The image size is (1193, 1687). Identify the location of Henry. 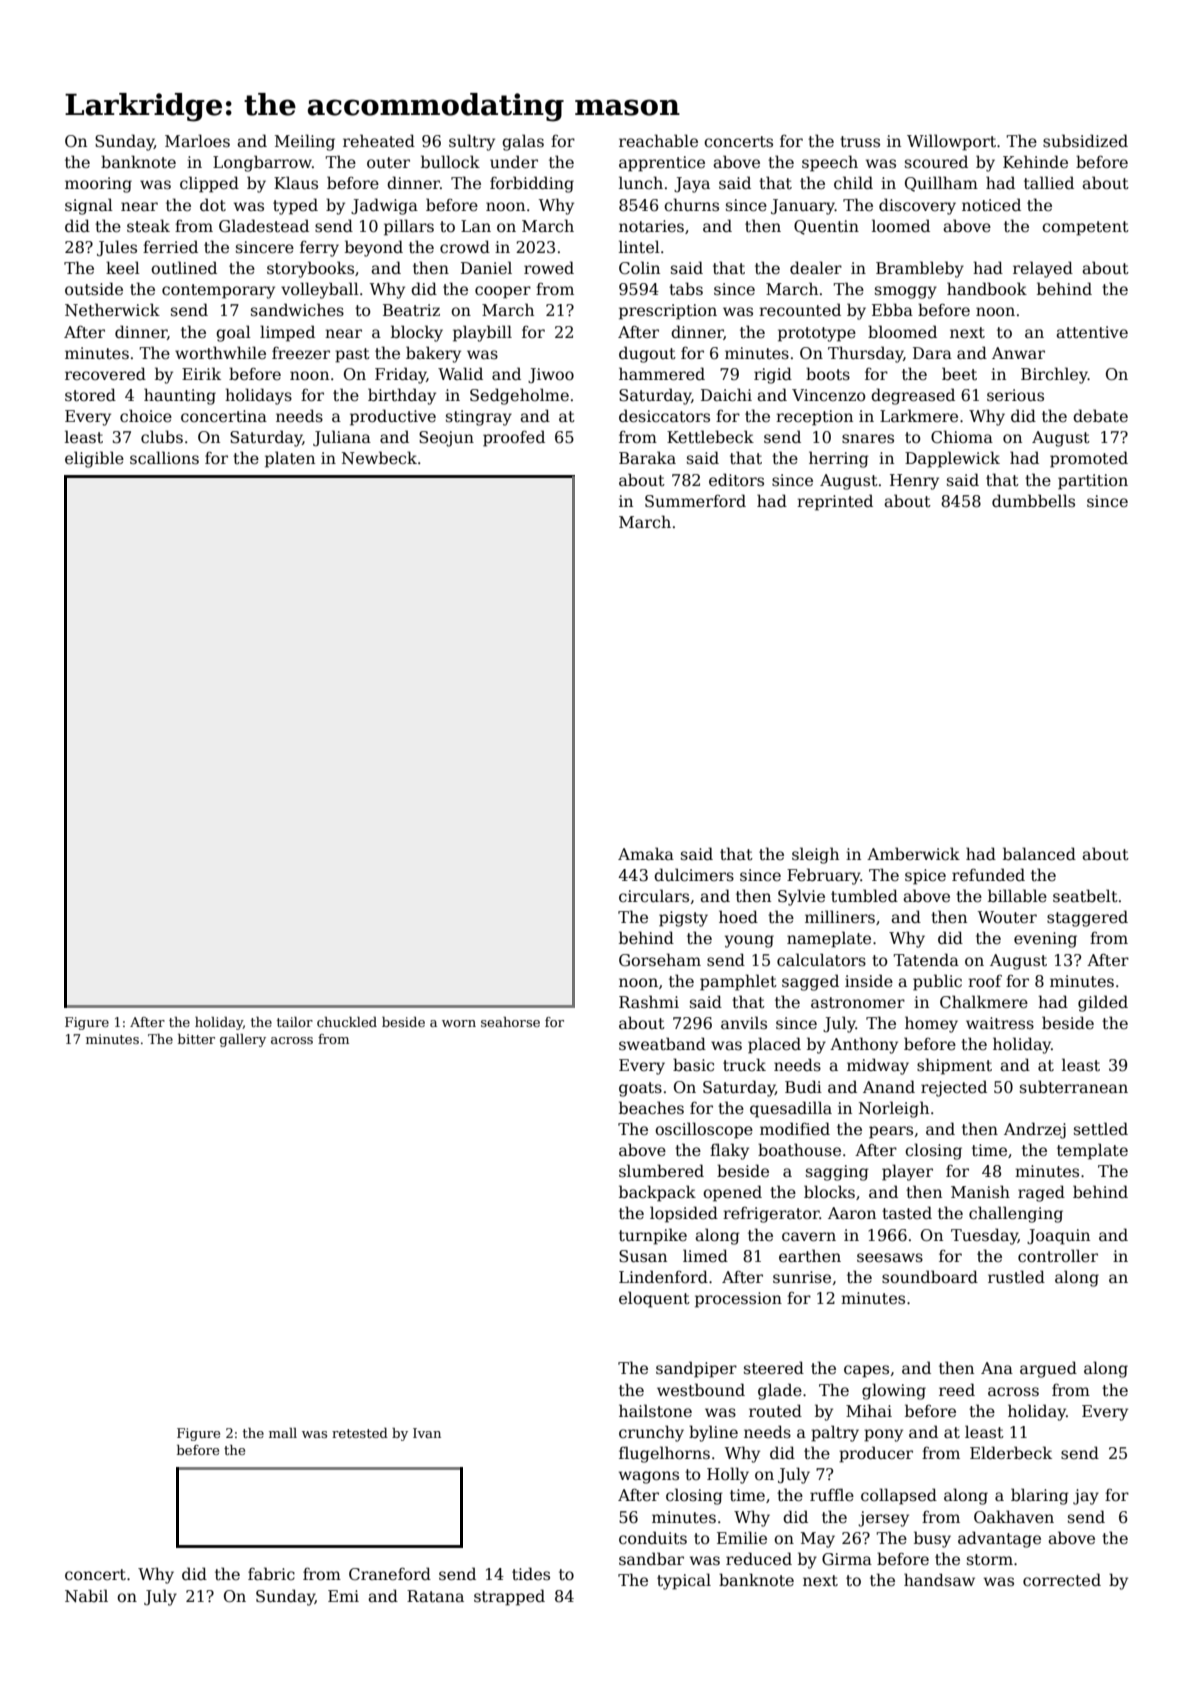
(914, 482).
